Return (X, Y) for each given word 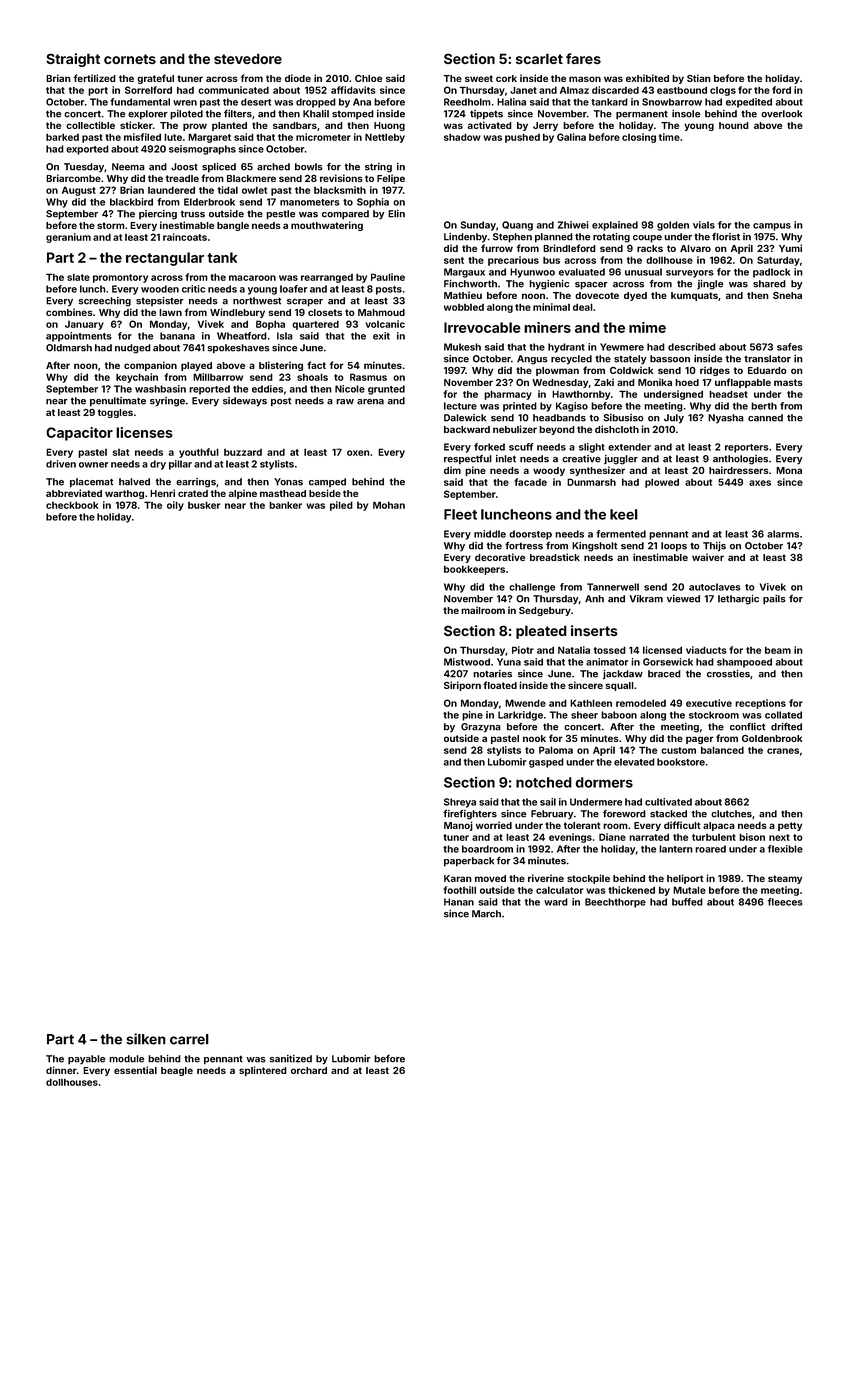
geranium (68, 238)
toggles (115, 413)
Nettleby (385, 138)
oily (175, 506)
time (669, 137)
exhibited (647, 78)
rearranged (327, 278)
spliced (219, 168)
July (674, 419)
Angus (532, 360)
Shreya (460, 803)
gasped (546, 763)
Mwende (525, 703)
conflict (747, 727)
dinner (61, 1070)
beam (778, 650)
